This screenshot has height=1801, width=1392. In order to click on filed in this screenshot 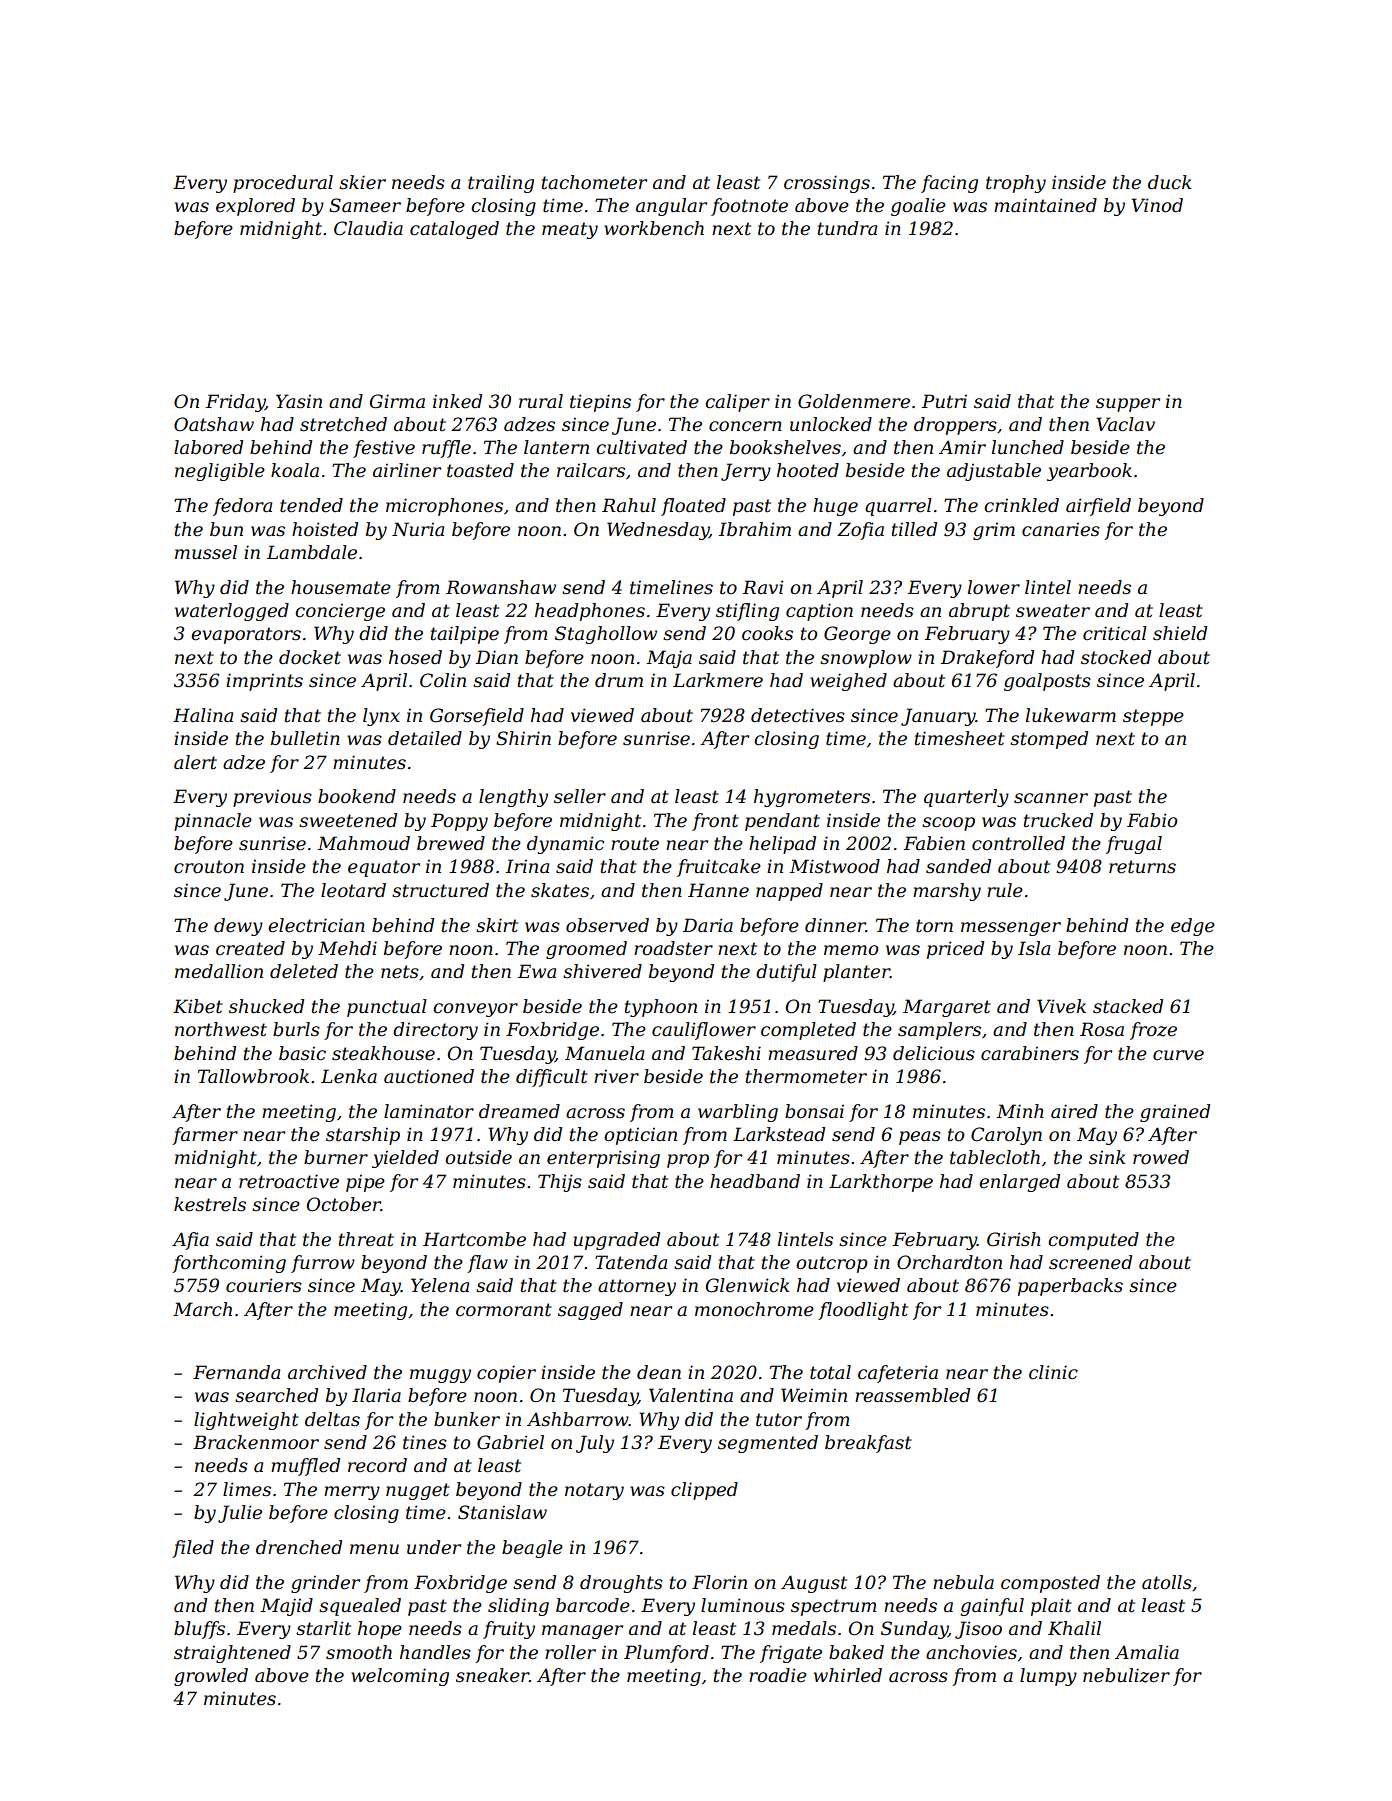, I will do `click(193, 1549)`.
